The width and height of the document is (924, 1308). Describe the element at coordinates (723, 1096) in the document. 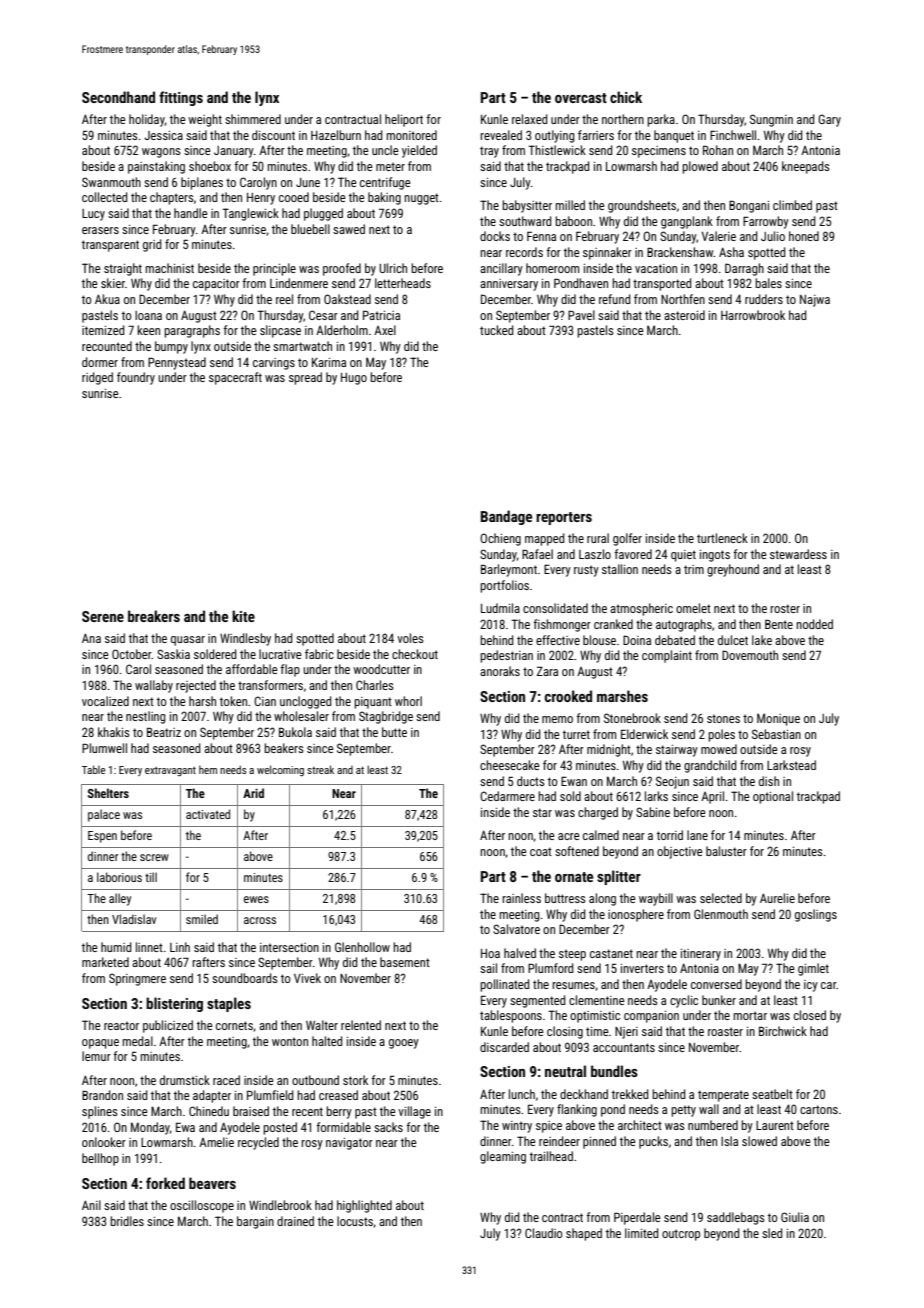

I see `temperate` at that location.
